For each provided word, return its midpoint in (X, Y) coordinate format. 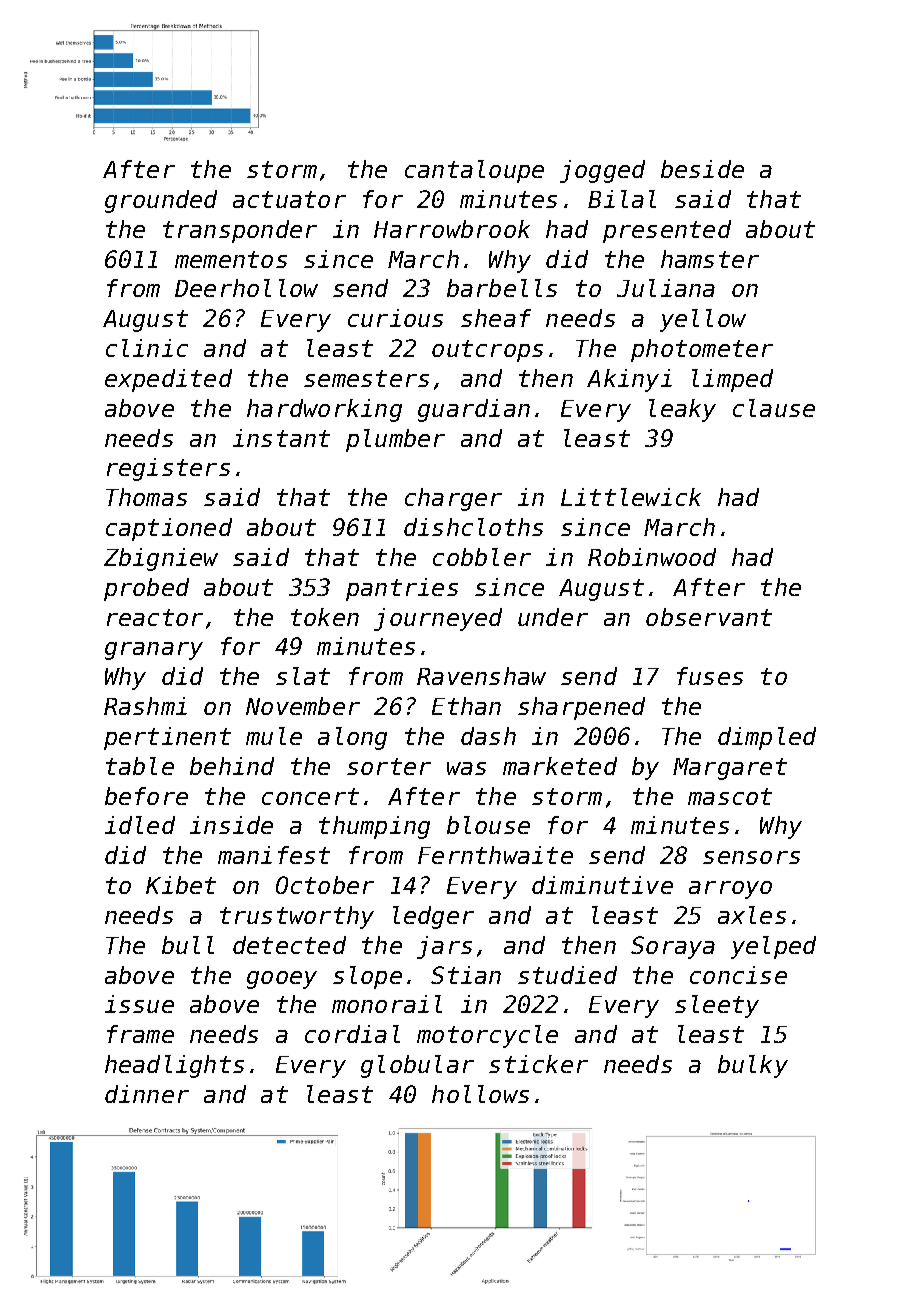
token (325, 617)
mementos (231, 259)
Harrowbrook (452, 229)
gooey (282, 980)
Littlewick (631, 497)
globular (417, 1066)
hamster (710, 259)
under (553, 617)
